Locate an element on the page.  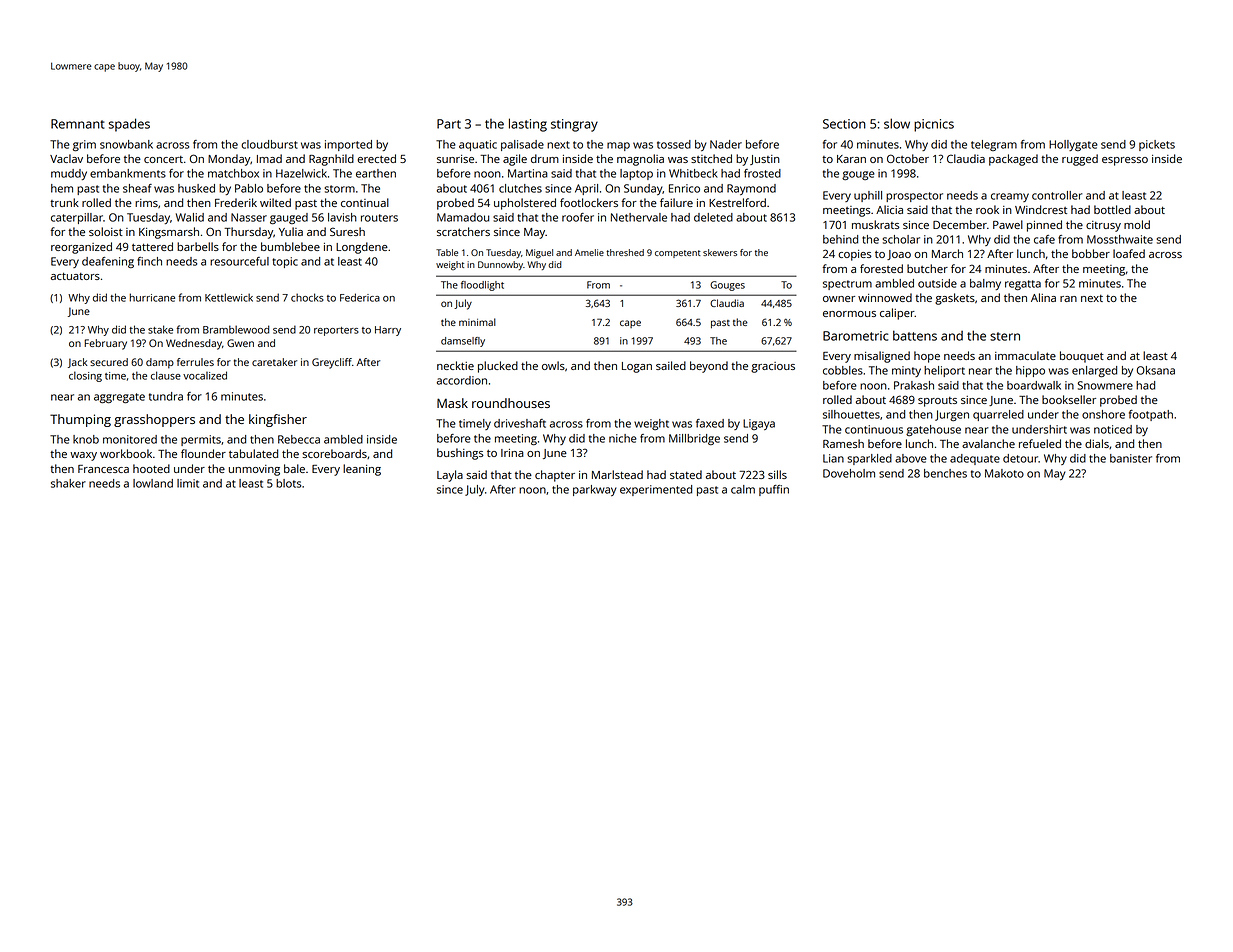
Prakash is located at coordinates (914, 385).
